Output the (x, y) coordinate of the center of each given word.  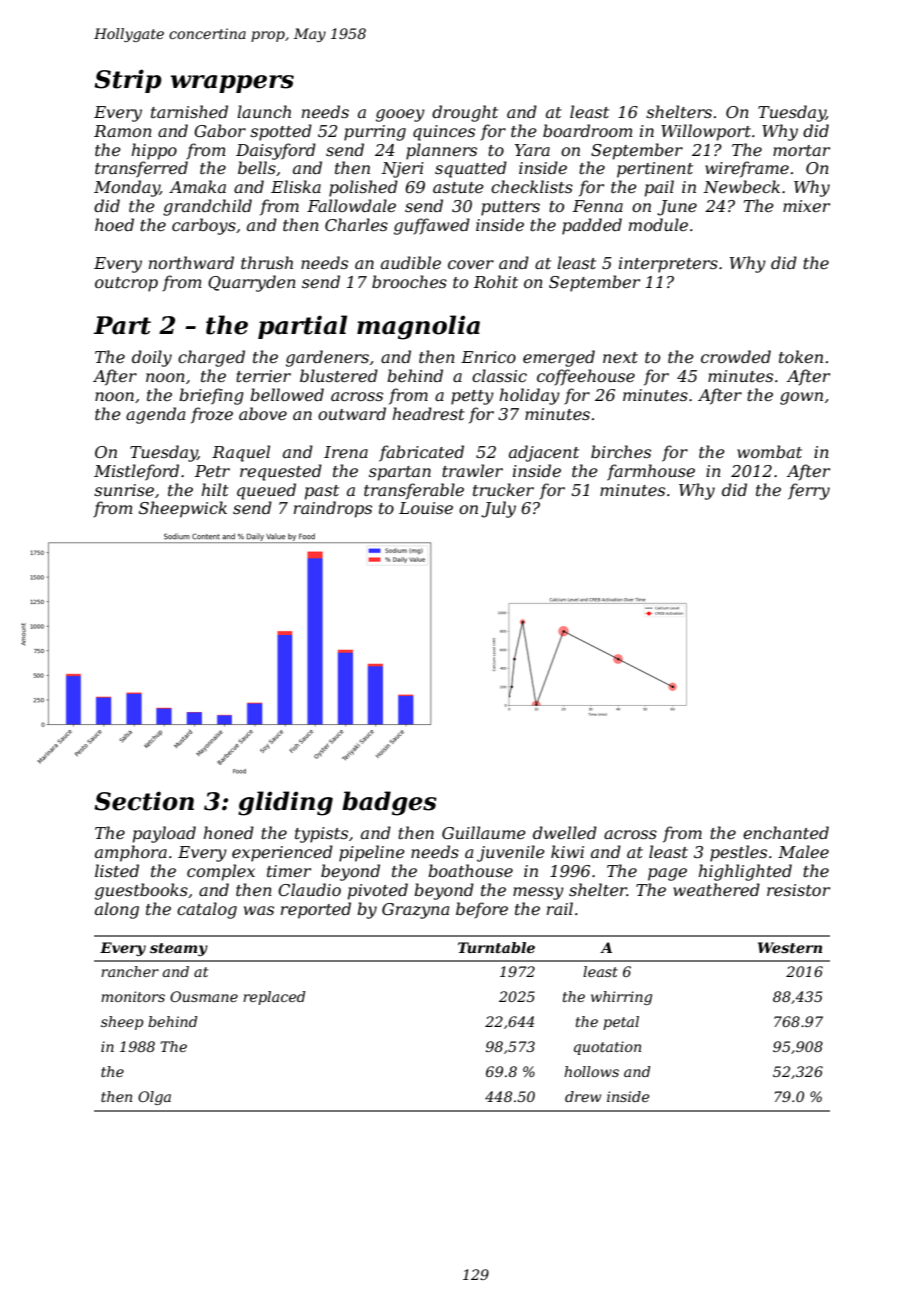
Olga (154, 1098)
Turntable (496, 947)
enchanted (786, 832)
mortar (801, 150)
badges (389, 803)
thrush (267, 262)
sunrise (124, 490)
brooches (409, 281)
